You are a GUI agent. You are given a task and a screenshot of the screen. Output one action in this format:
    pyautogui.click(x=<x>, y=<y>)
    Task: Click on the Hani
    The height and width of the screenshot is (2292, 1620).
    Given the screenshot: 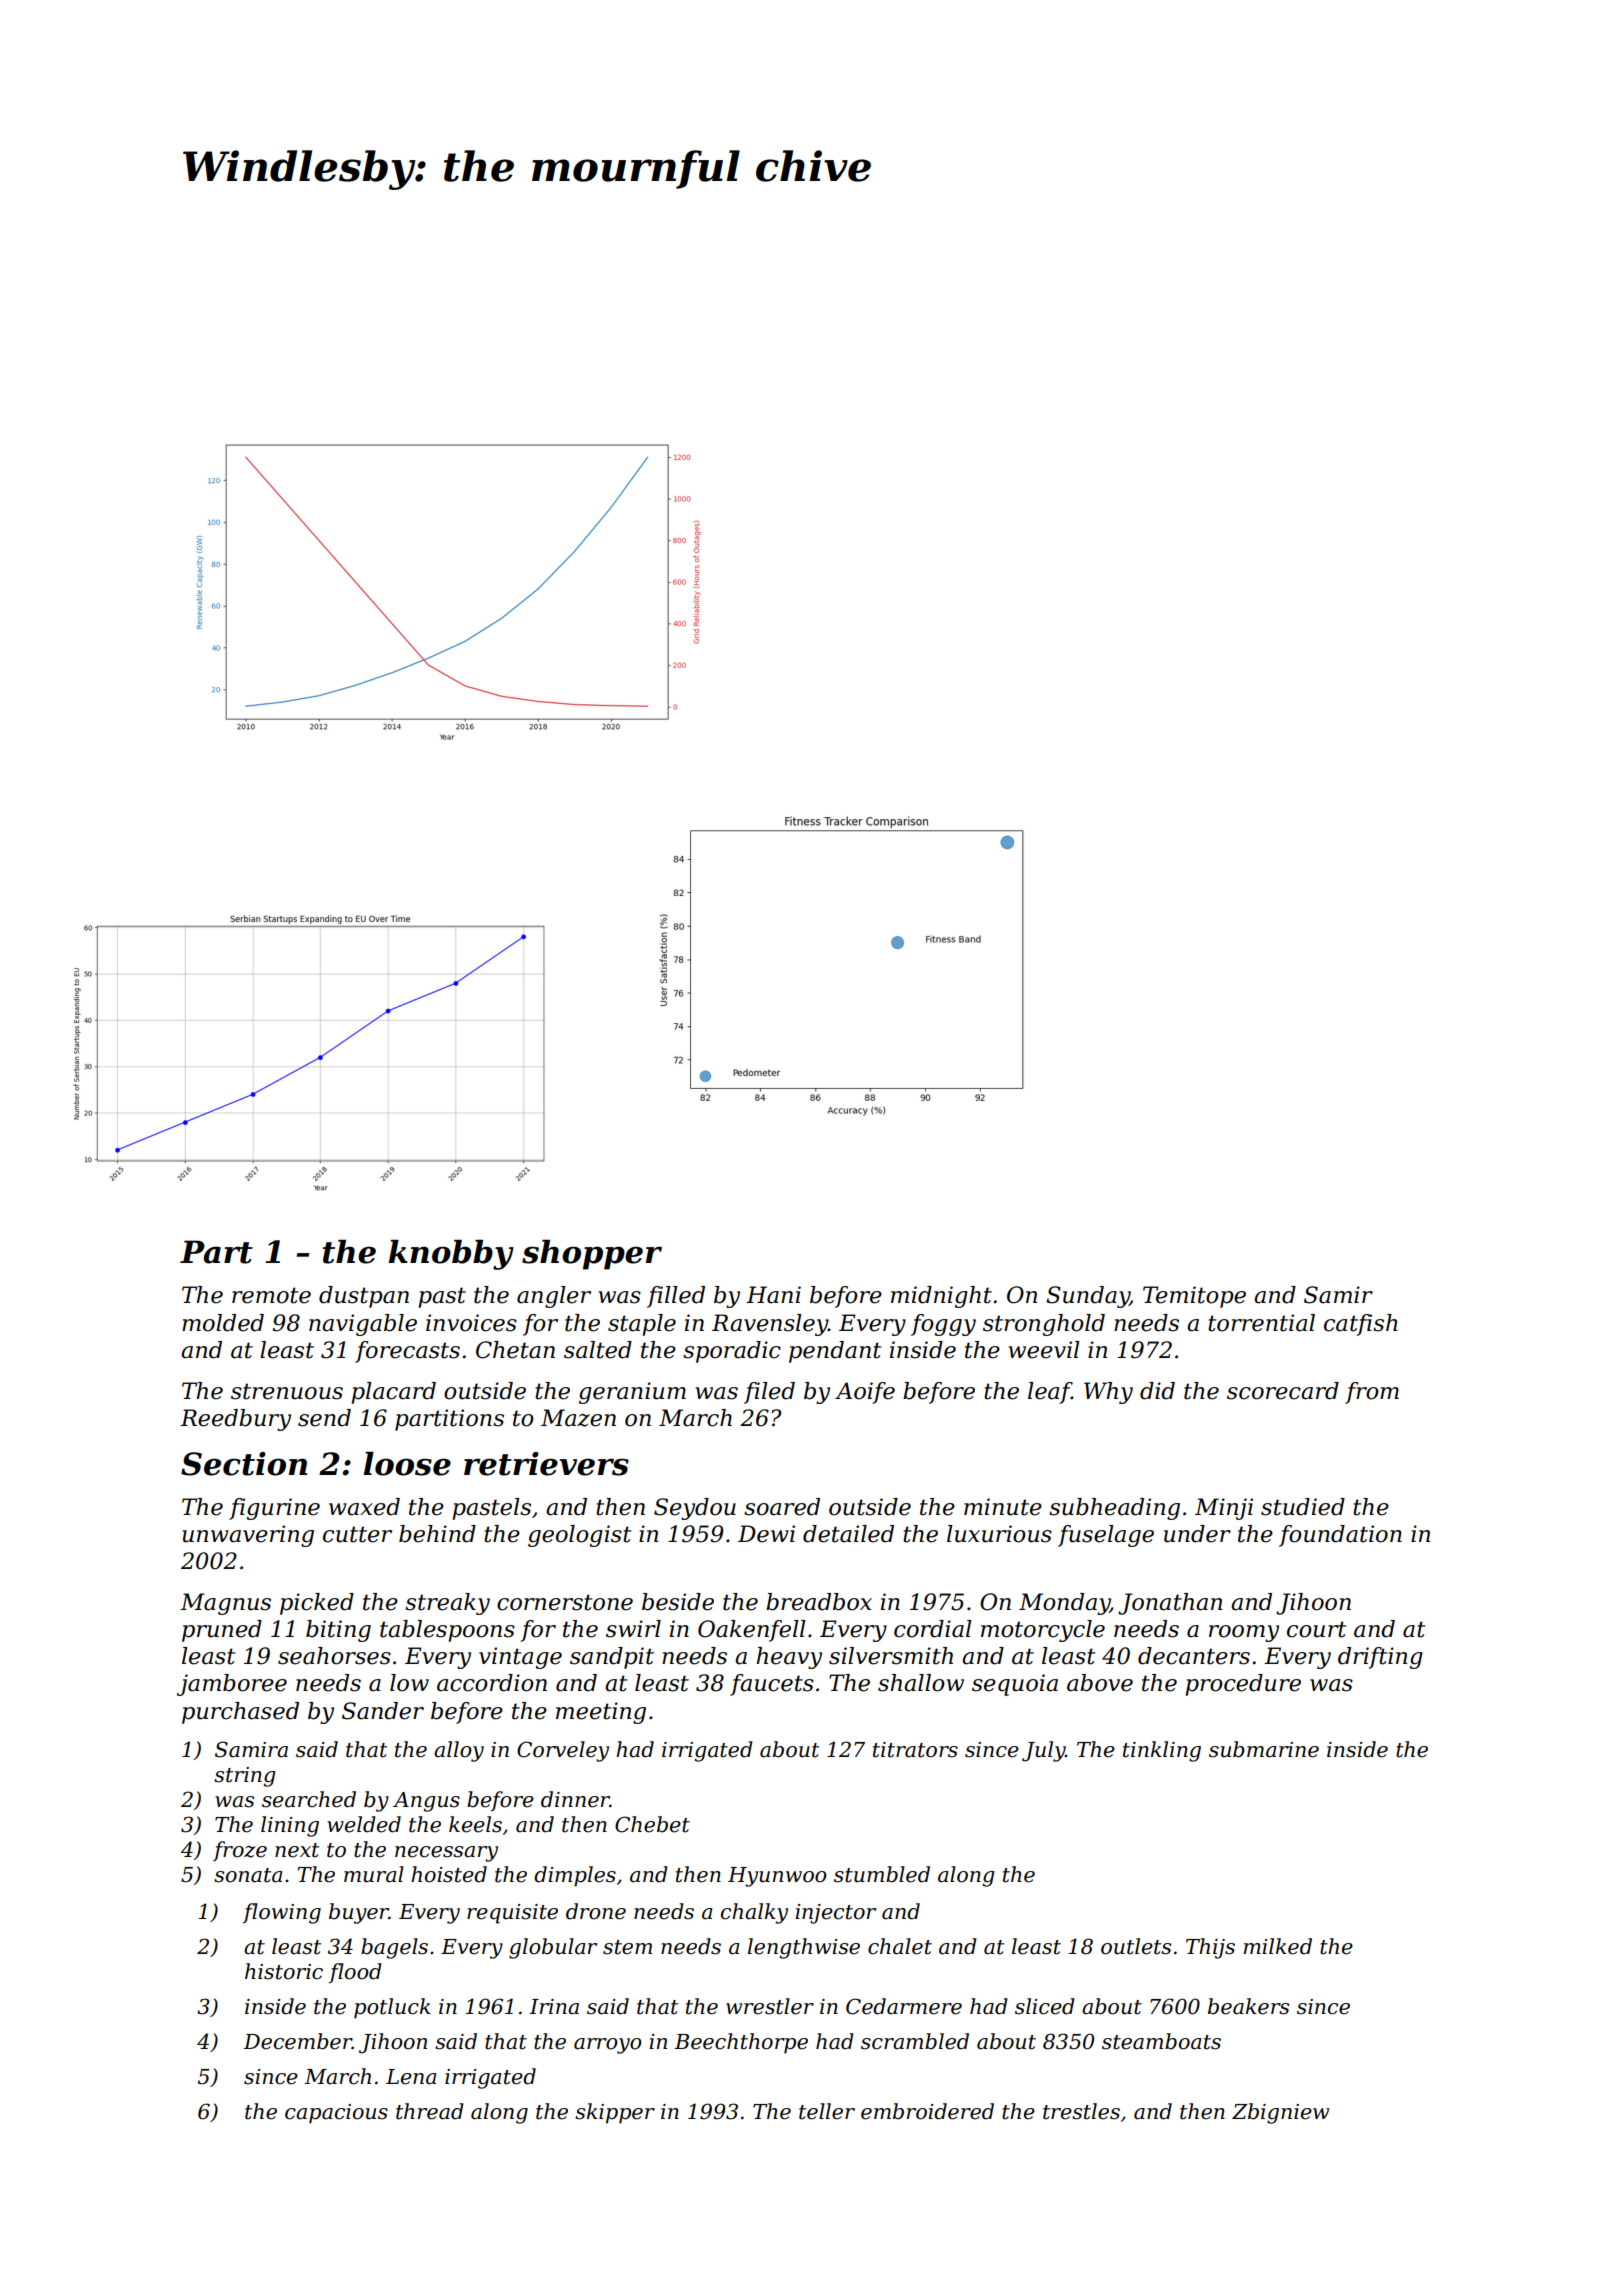 What is the action you would take?
    pyautogui.click(x=773, y=1295)
